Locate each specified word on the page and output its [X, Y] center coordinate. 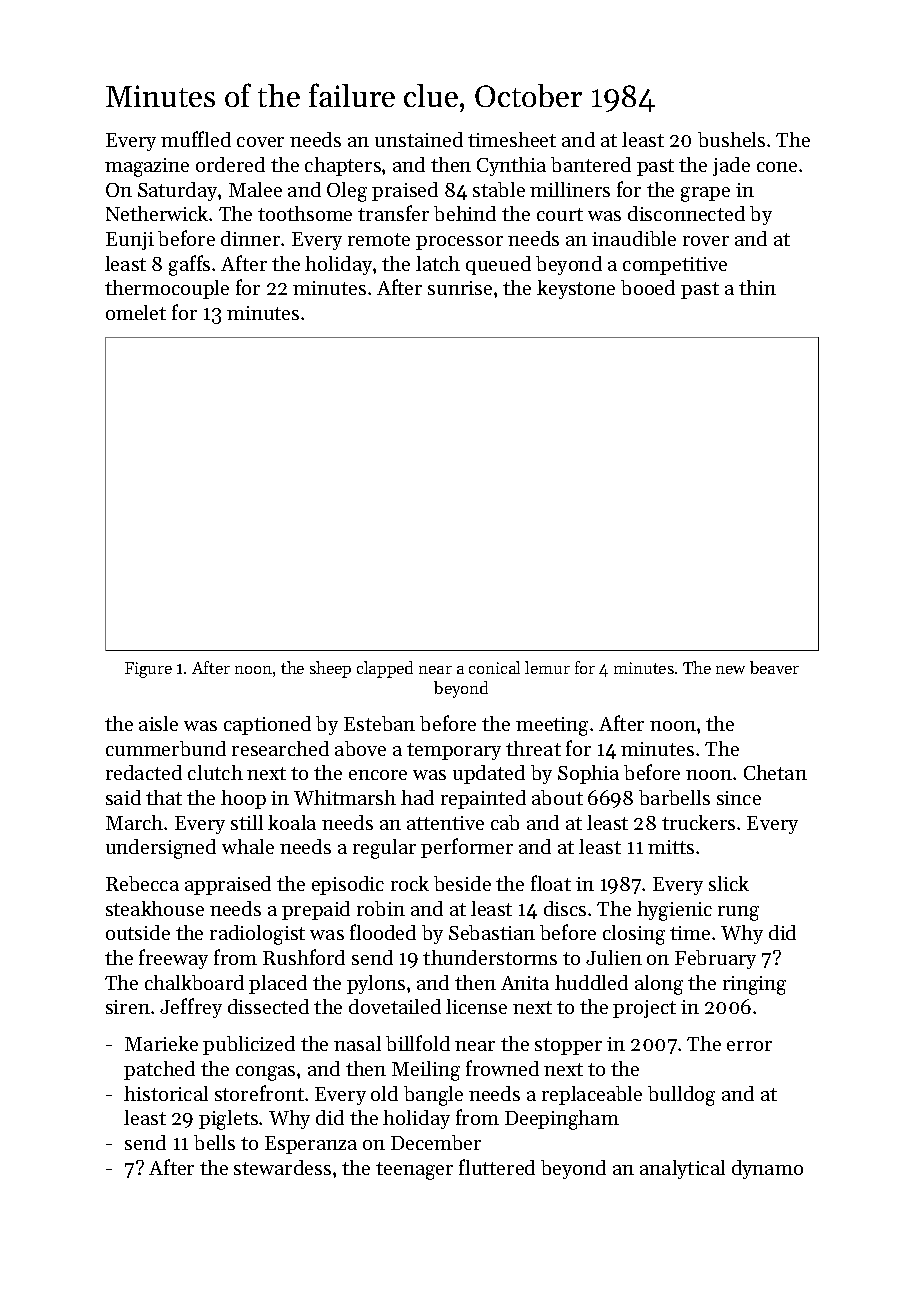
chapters [343, 166]
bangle [433, 1096]
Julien [614, 957]
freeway [173, 959]
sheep [330, 669]
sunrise [460, 288]
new [730, 670]
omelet [136, 312]
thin [757, 287]
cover [260, 142]
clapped [385, 669]
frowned [502, 1068]
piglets [228, 1120]
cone [777, 167]
